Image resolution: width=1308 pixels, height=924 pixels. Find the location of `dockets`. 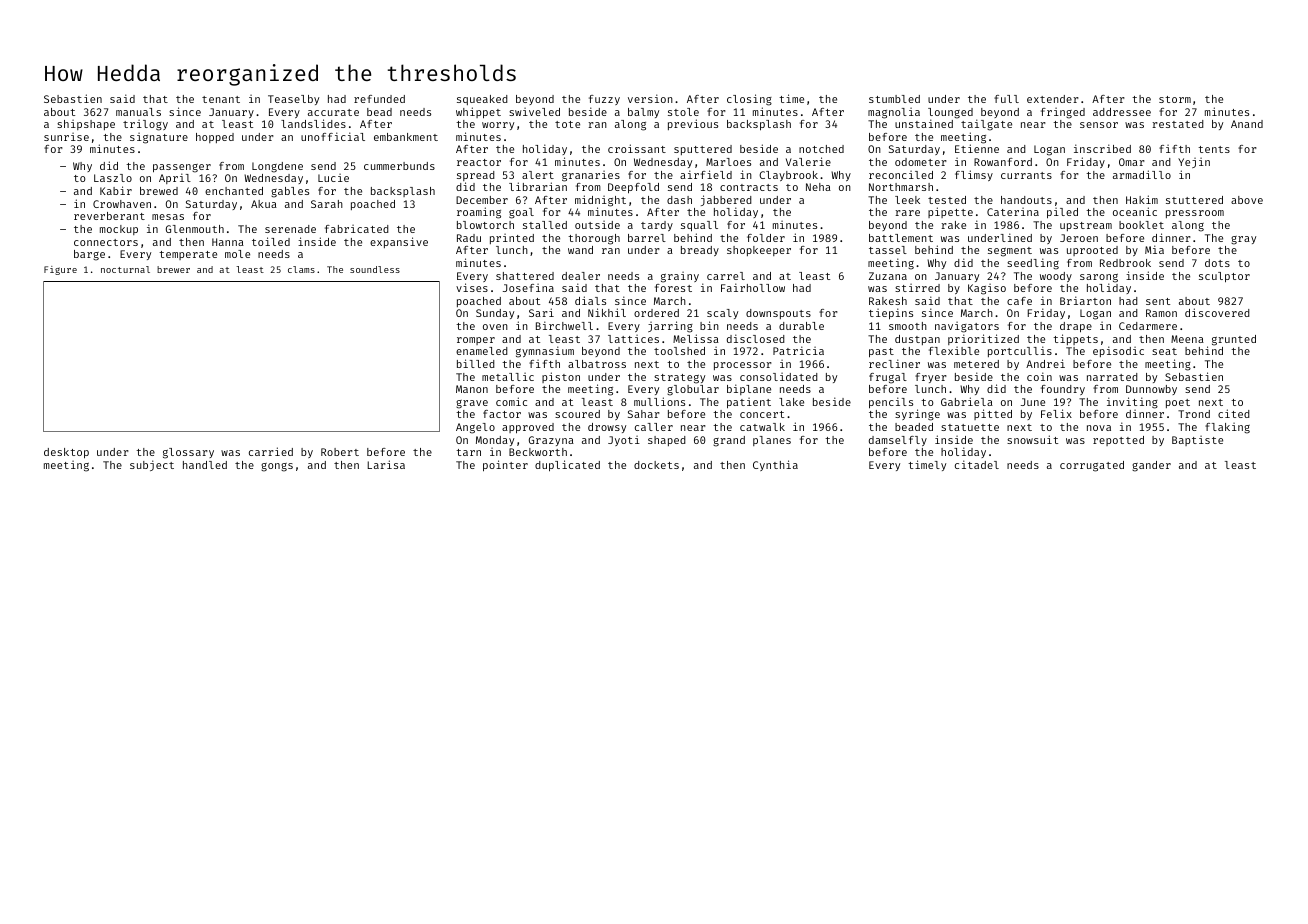

dockets is located at coordinates (656, 465).
